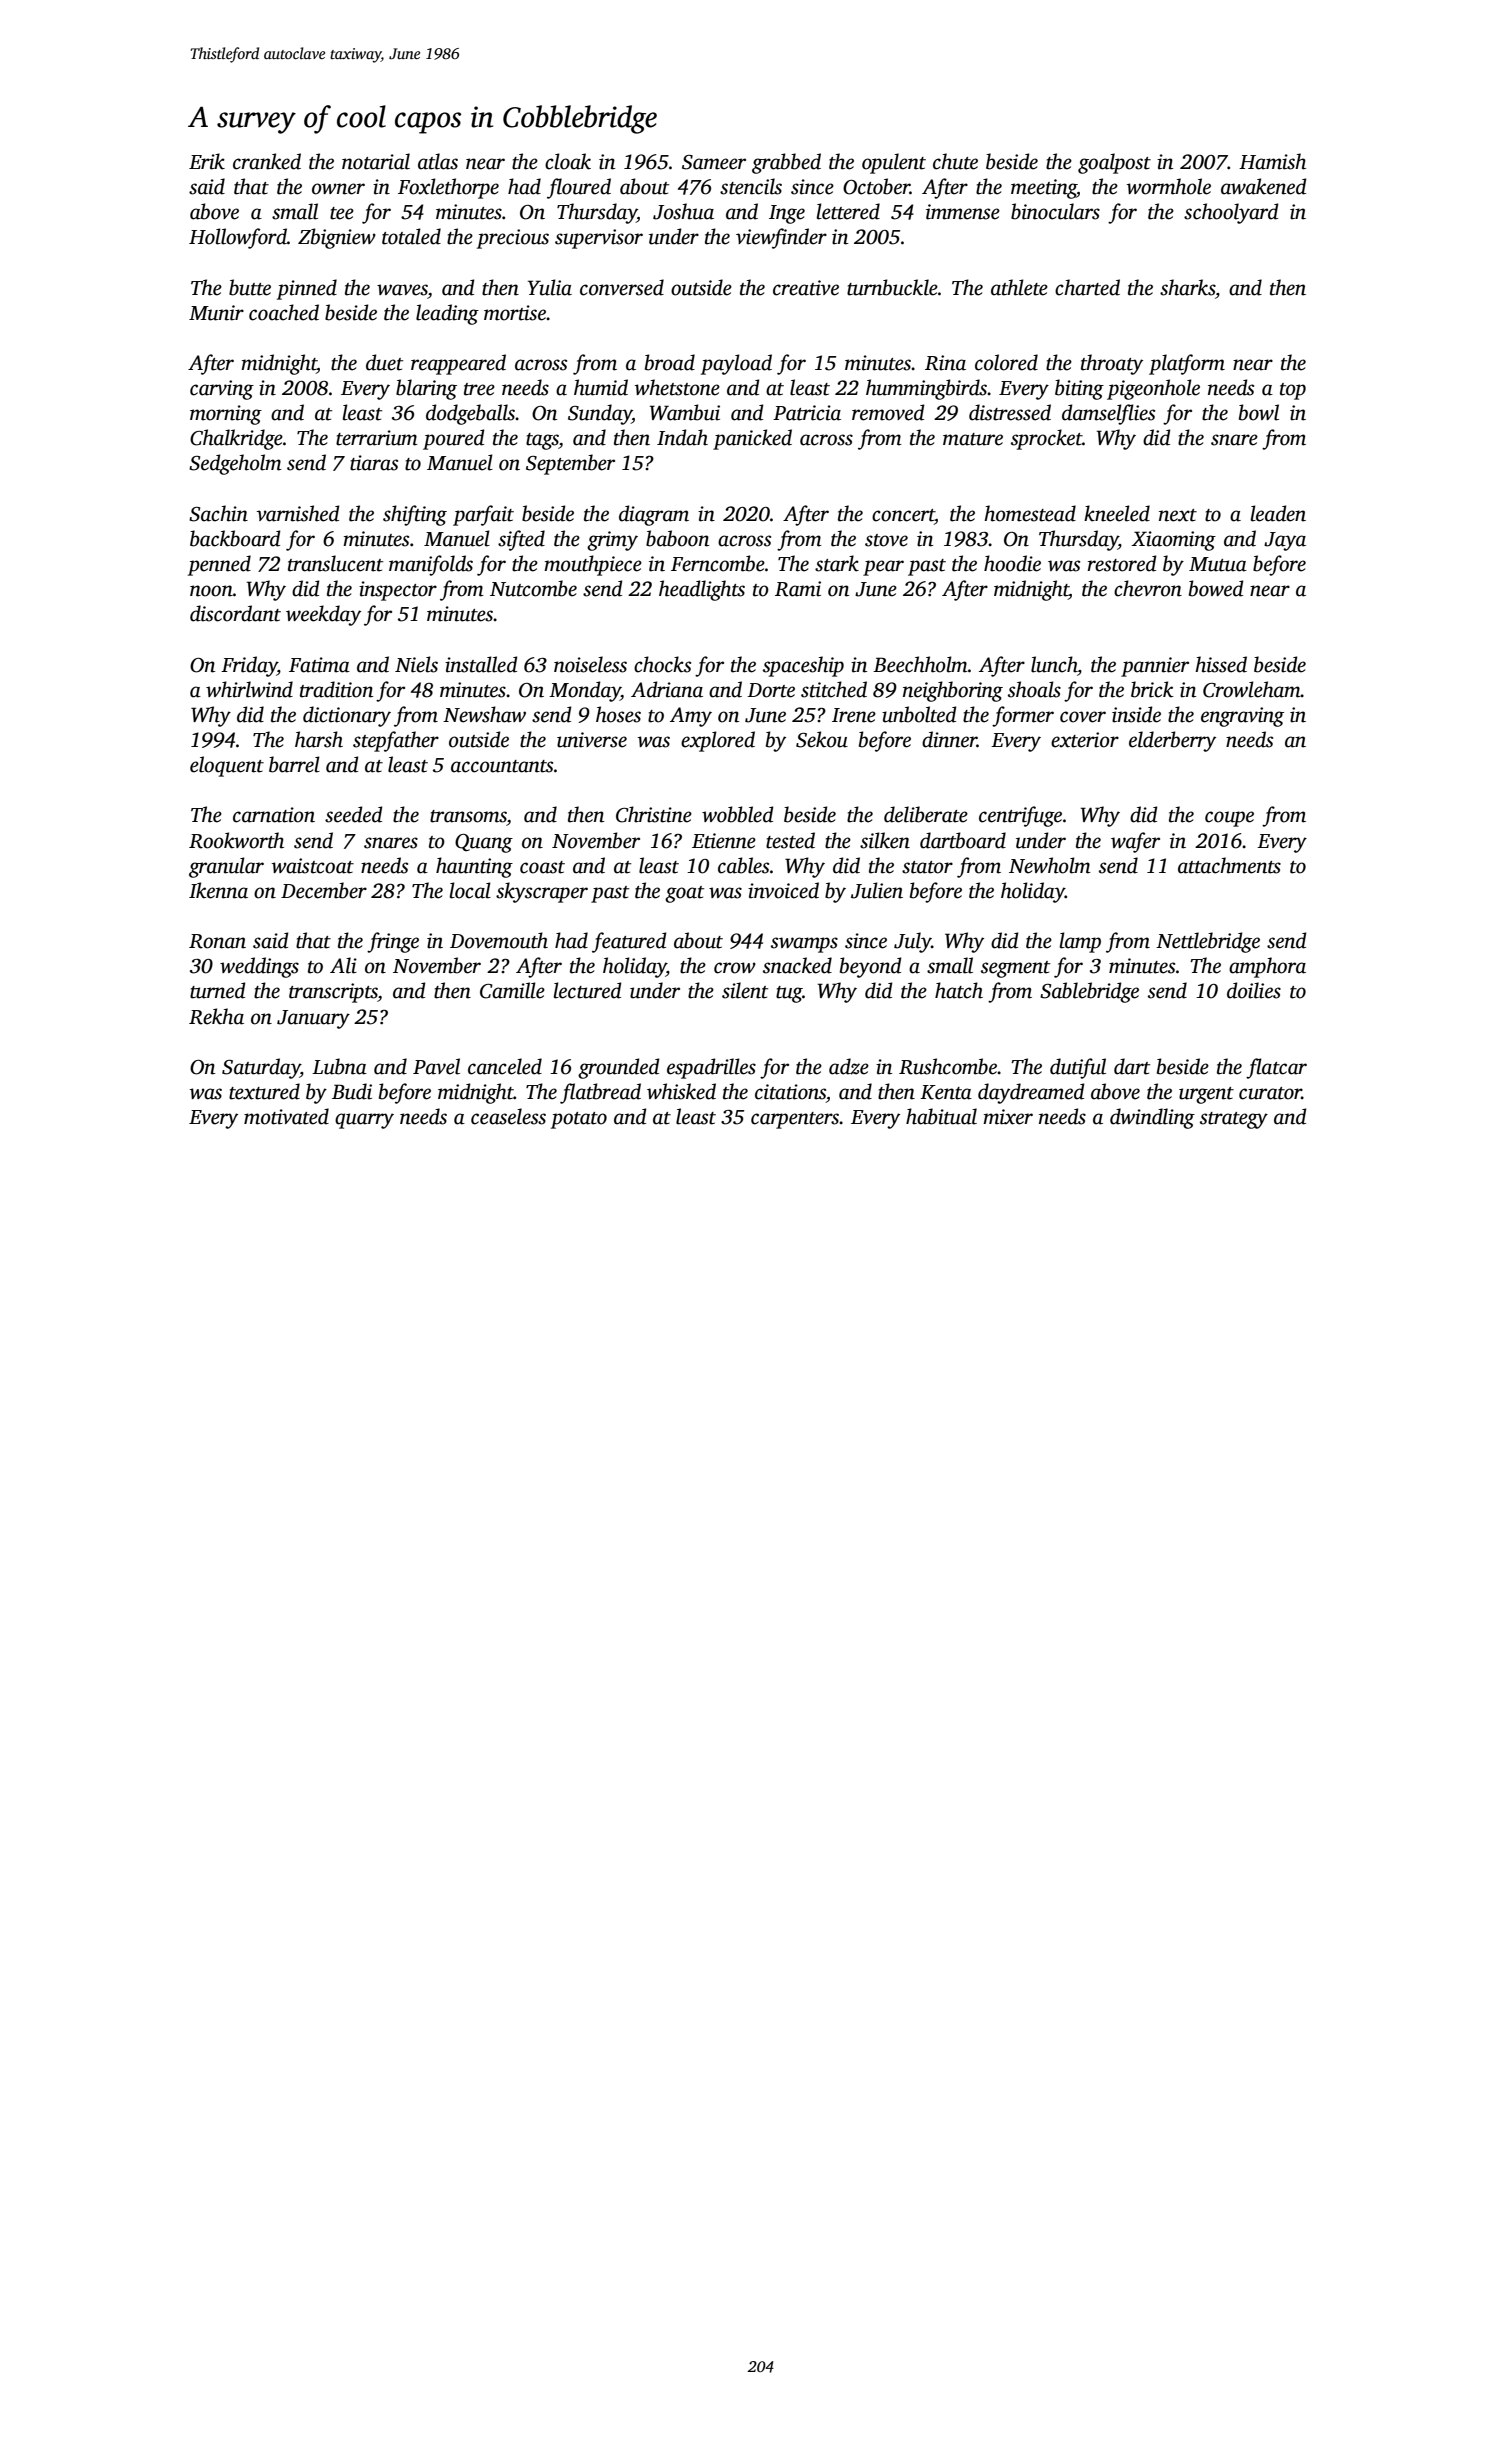 Image resolution: width=1496 pixels, height=2464 pixels. I want to click on hummingbirds, so click(926, 389).
